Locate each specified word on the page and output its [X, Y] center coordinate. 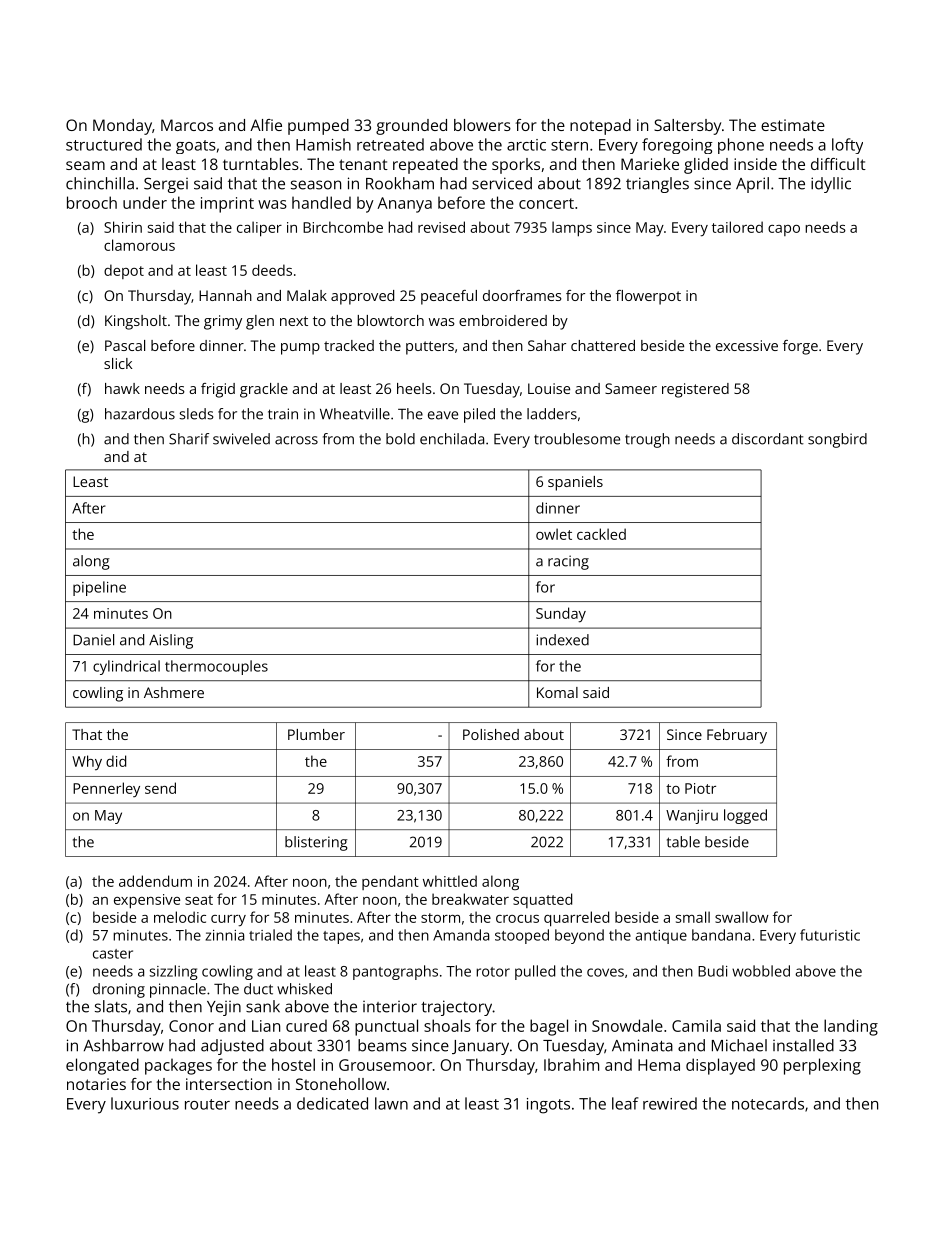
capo [784, 230]
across [296, 440]
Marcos [187, 125]
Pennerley [106, 789]
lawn [391, 1103]
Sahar [547, 345]
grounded [411, 127]
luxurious [145, 1103]
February [737, 736]
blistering [316, 843]
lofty [847, 146]
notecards [768, 1103]
